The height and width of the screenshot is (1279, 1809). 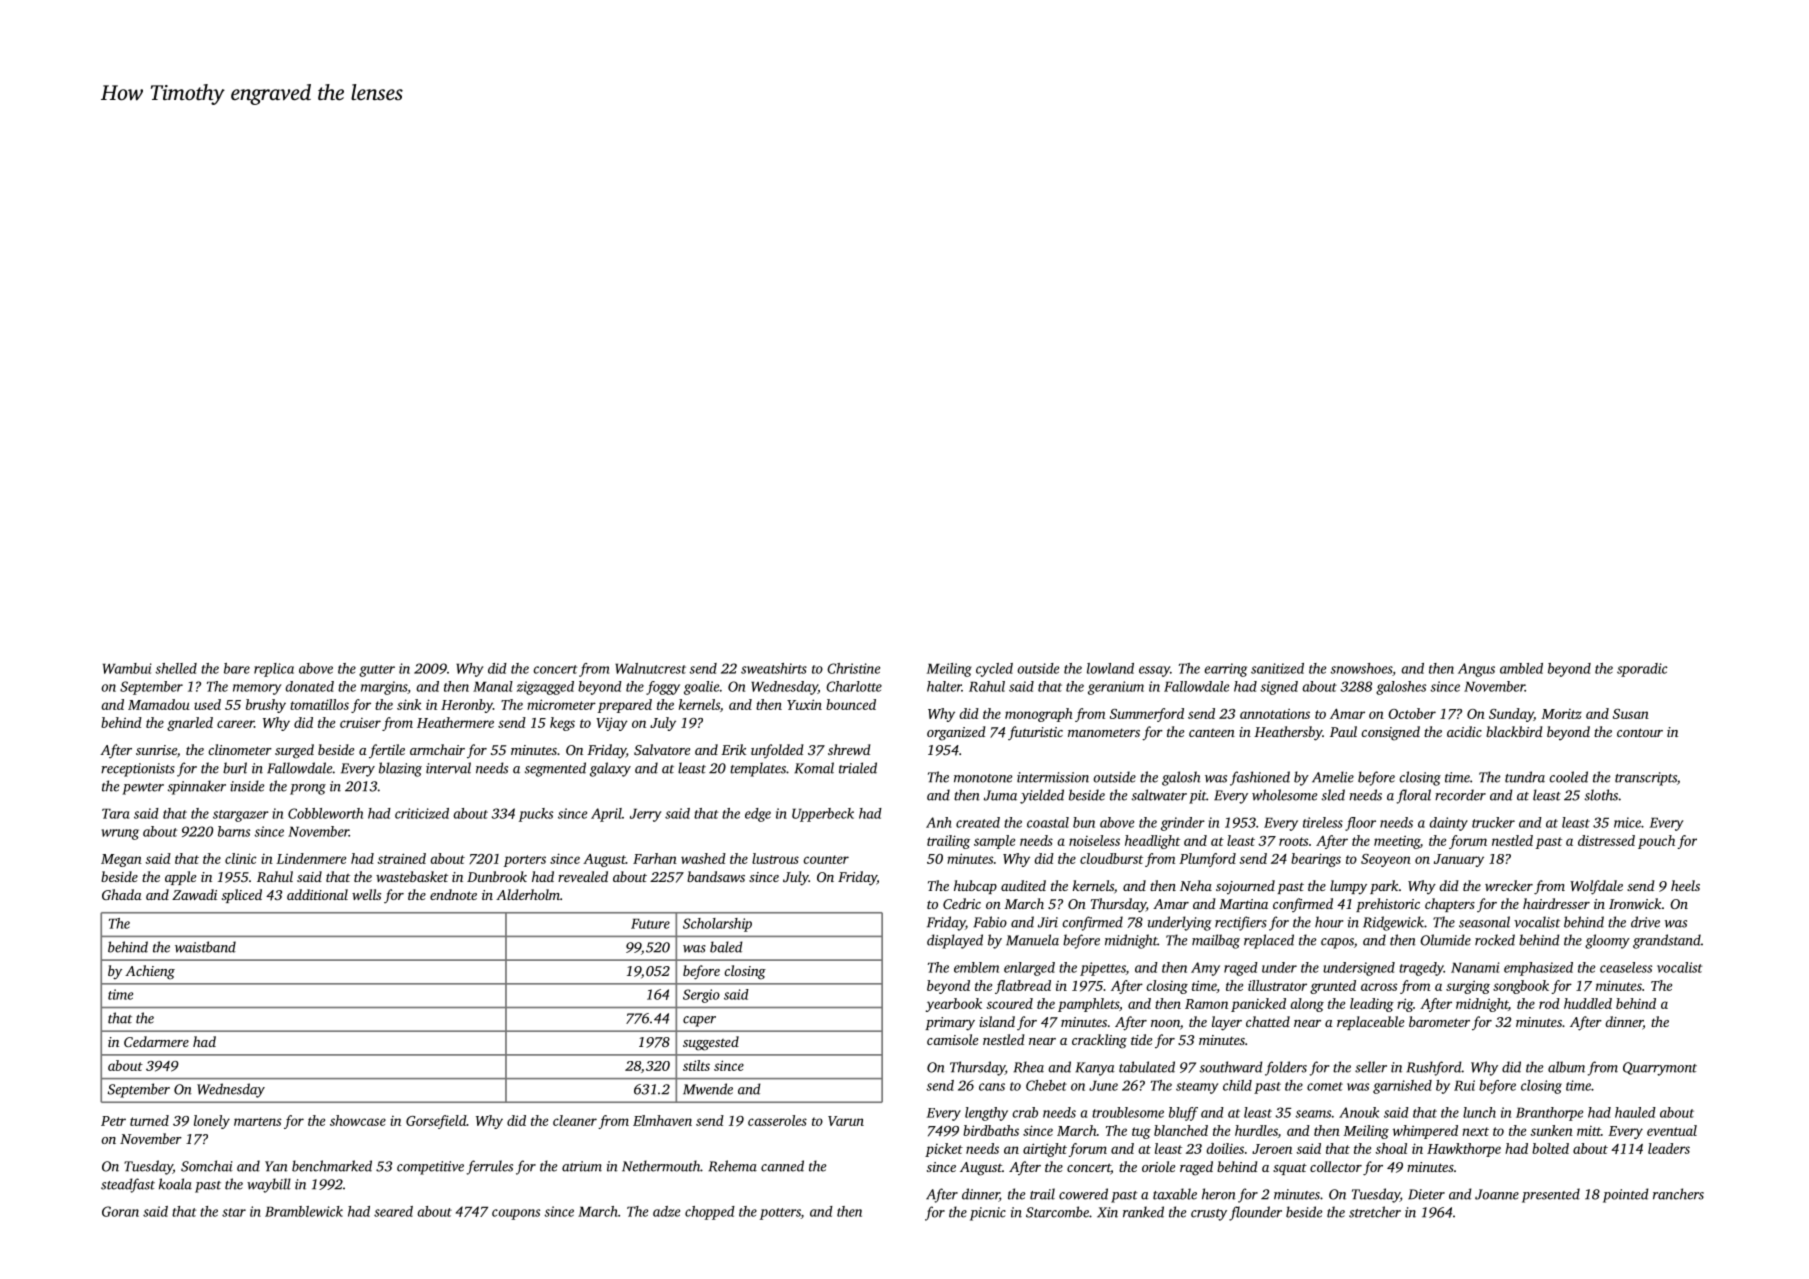 I want to click on Martina, so click(x=1243, y=904).
